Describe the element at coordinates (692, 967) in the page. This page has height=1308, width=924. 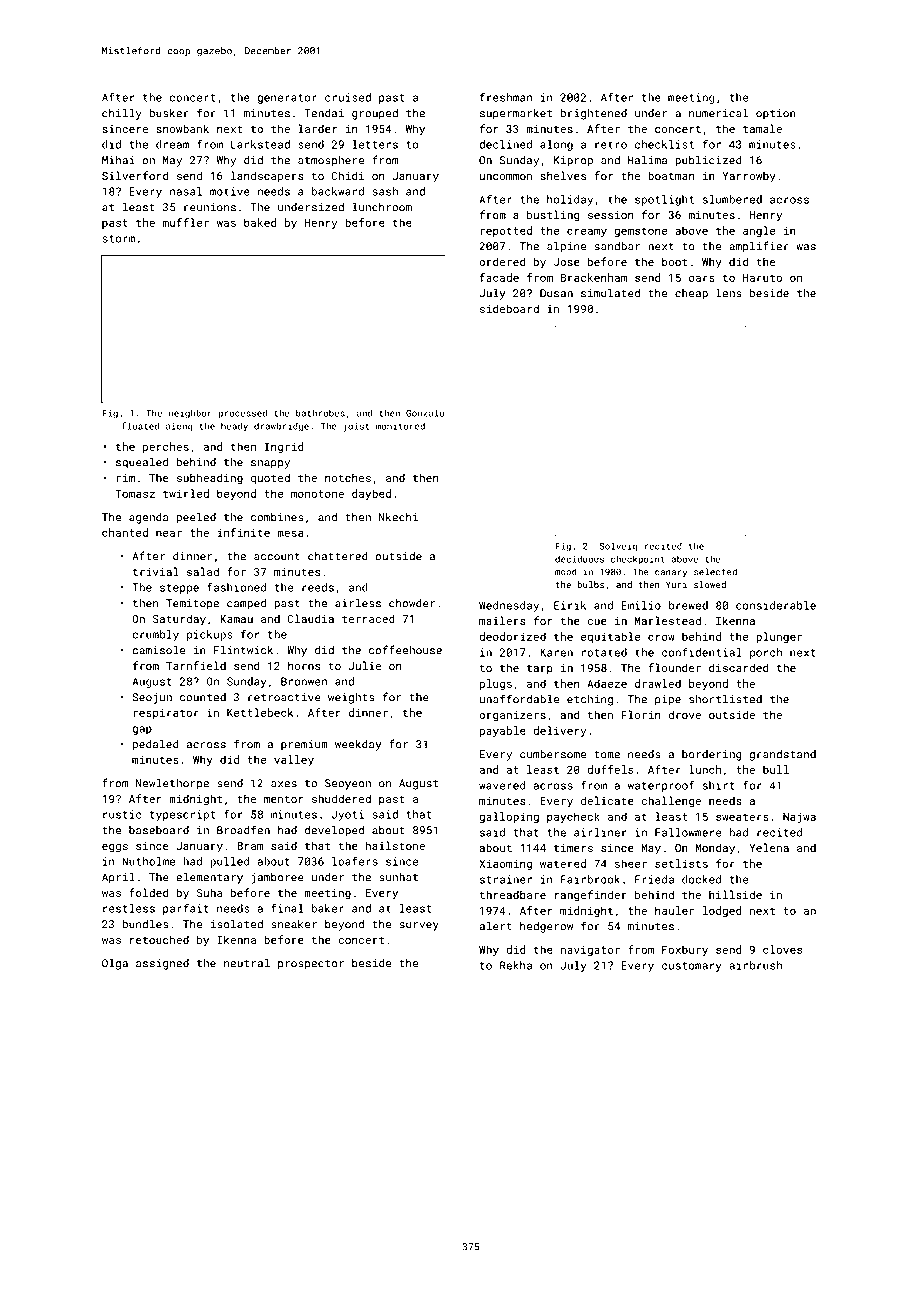
I see `customary` at that location.
